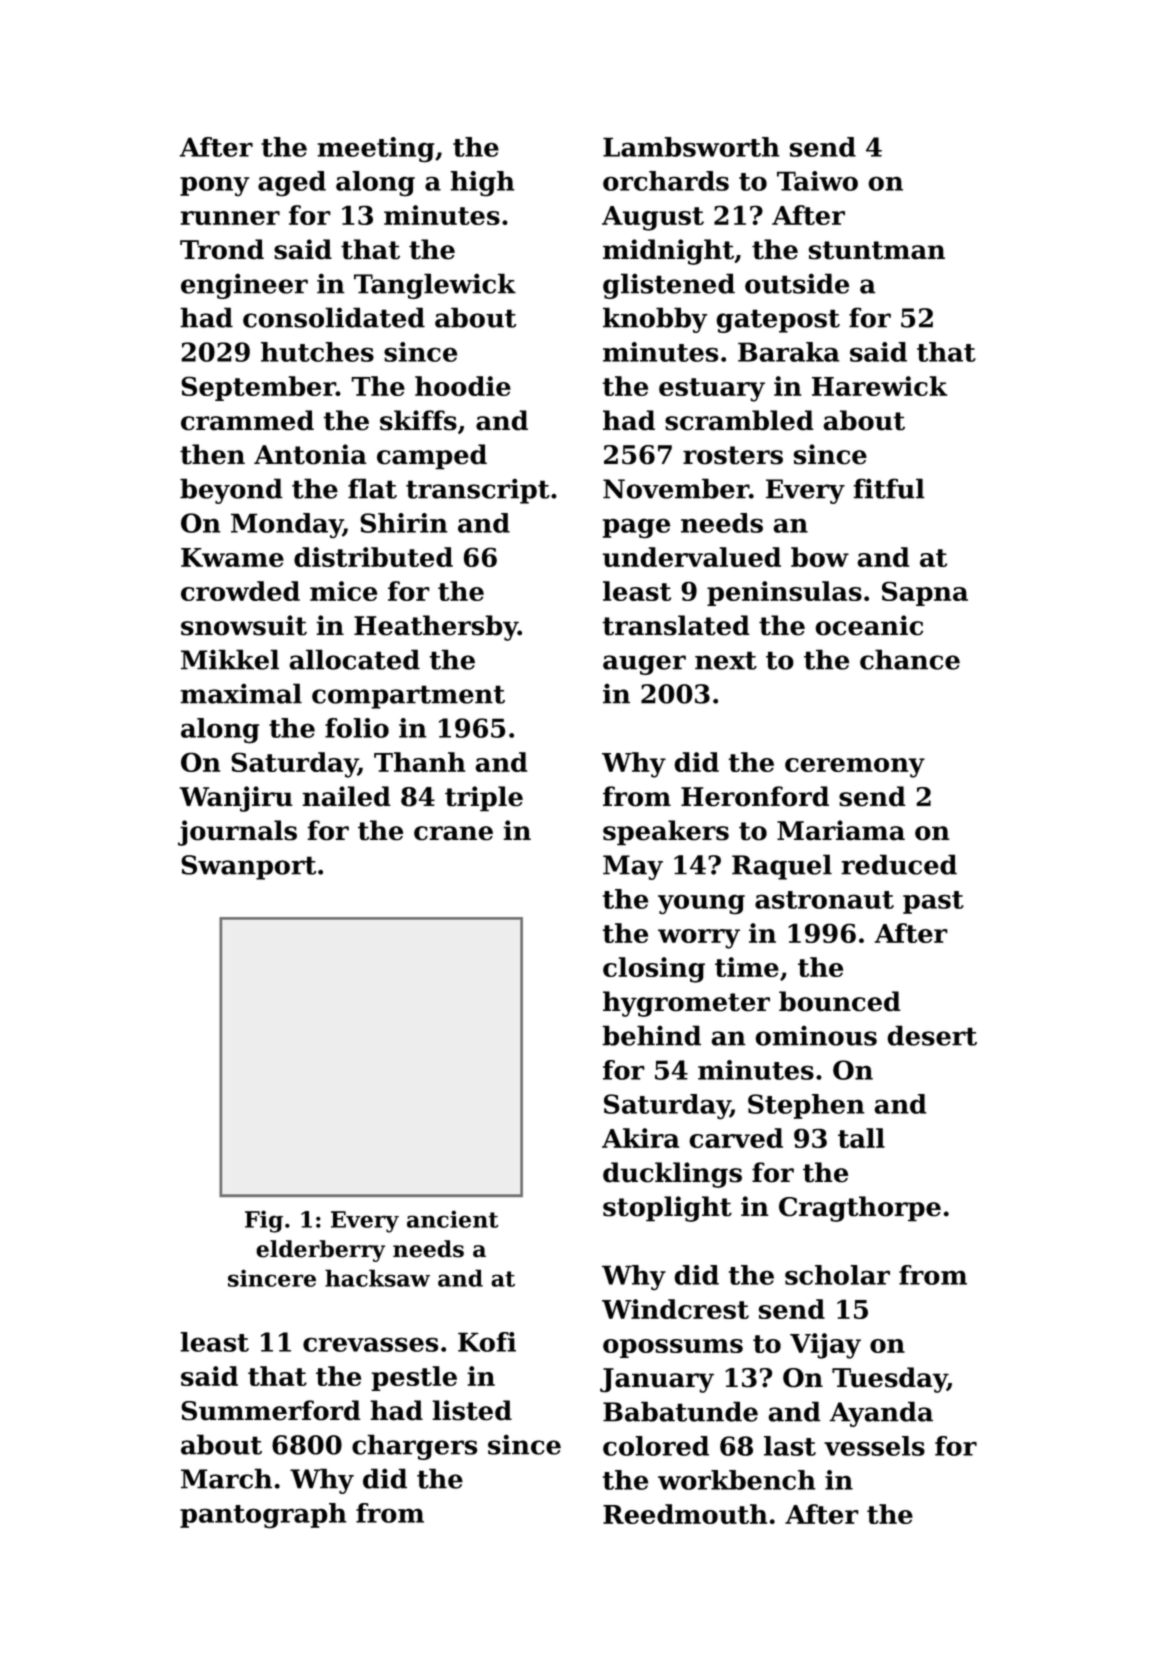 The height and width of the page is (1654, 1165). I want to click on elderberry, so click(320, 1251).
